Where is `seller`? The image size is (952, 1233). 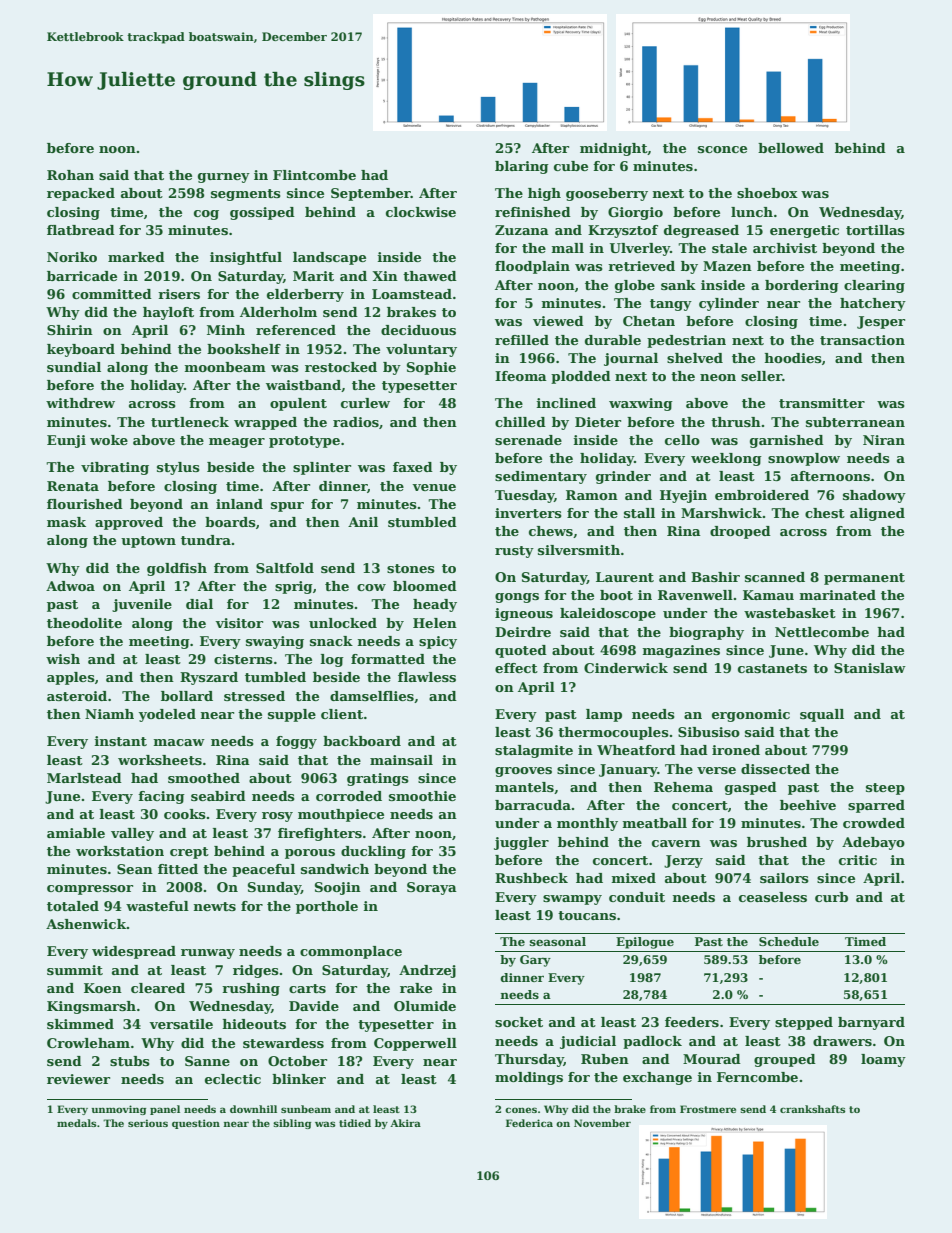 seller is located at coordinates (761, 376).
